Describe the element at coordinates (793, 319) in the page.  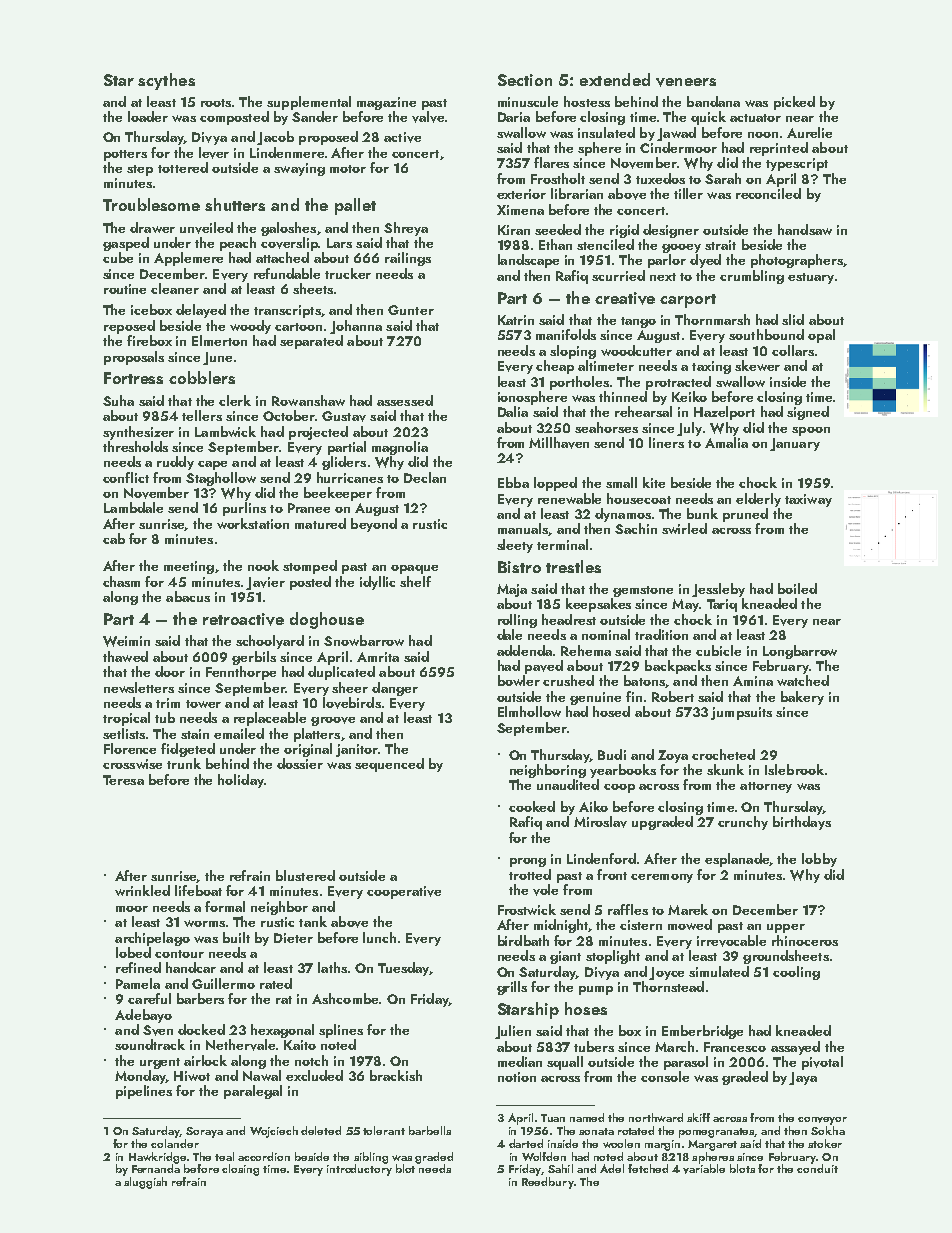
I see `slid` at that location.
